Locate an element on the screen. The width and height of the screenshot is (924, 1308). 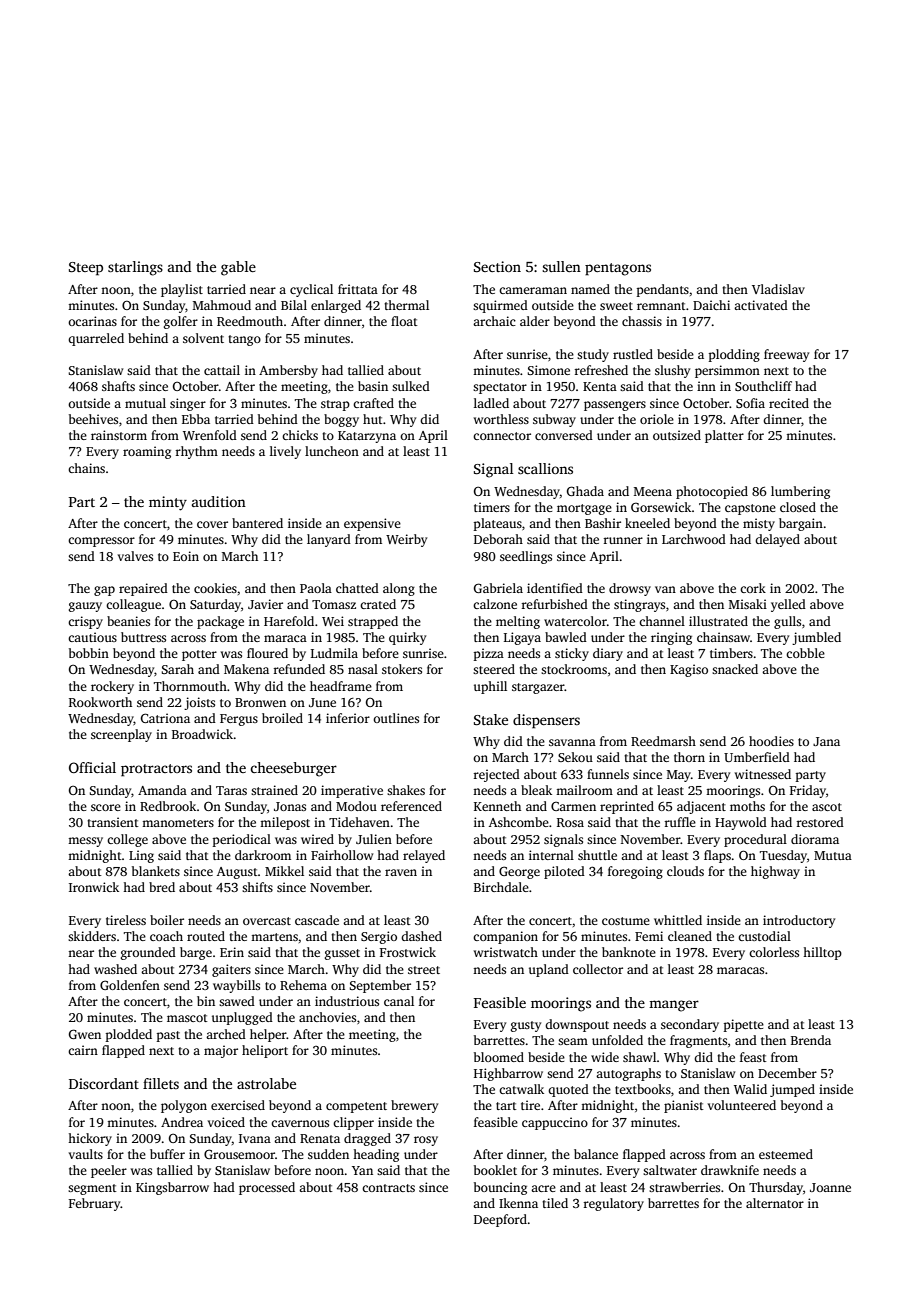
freeway is located at coordinates (786, 355).
